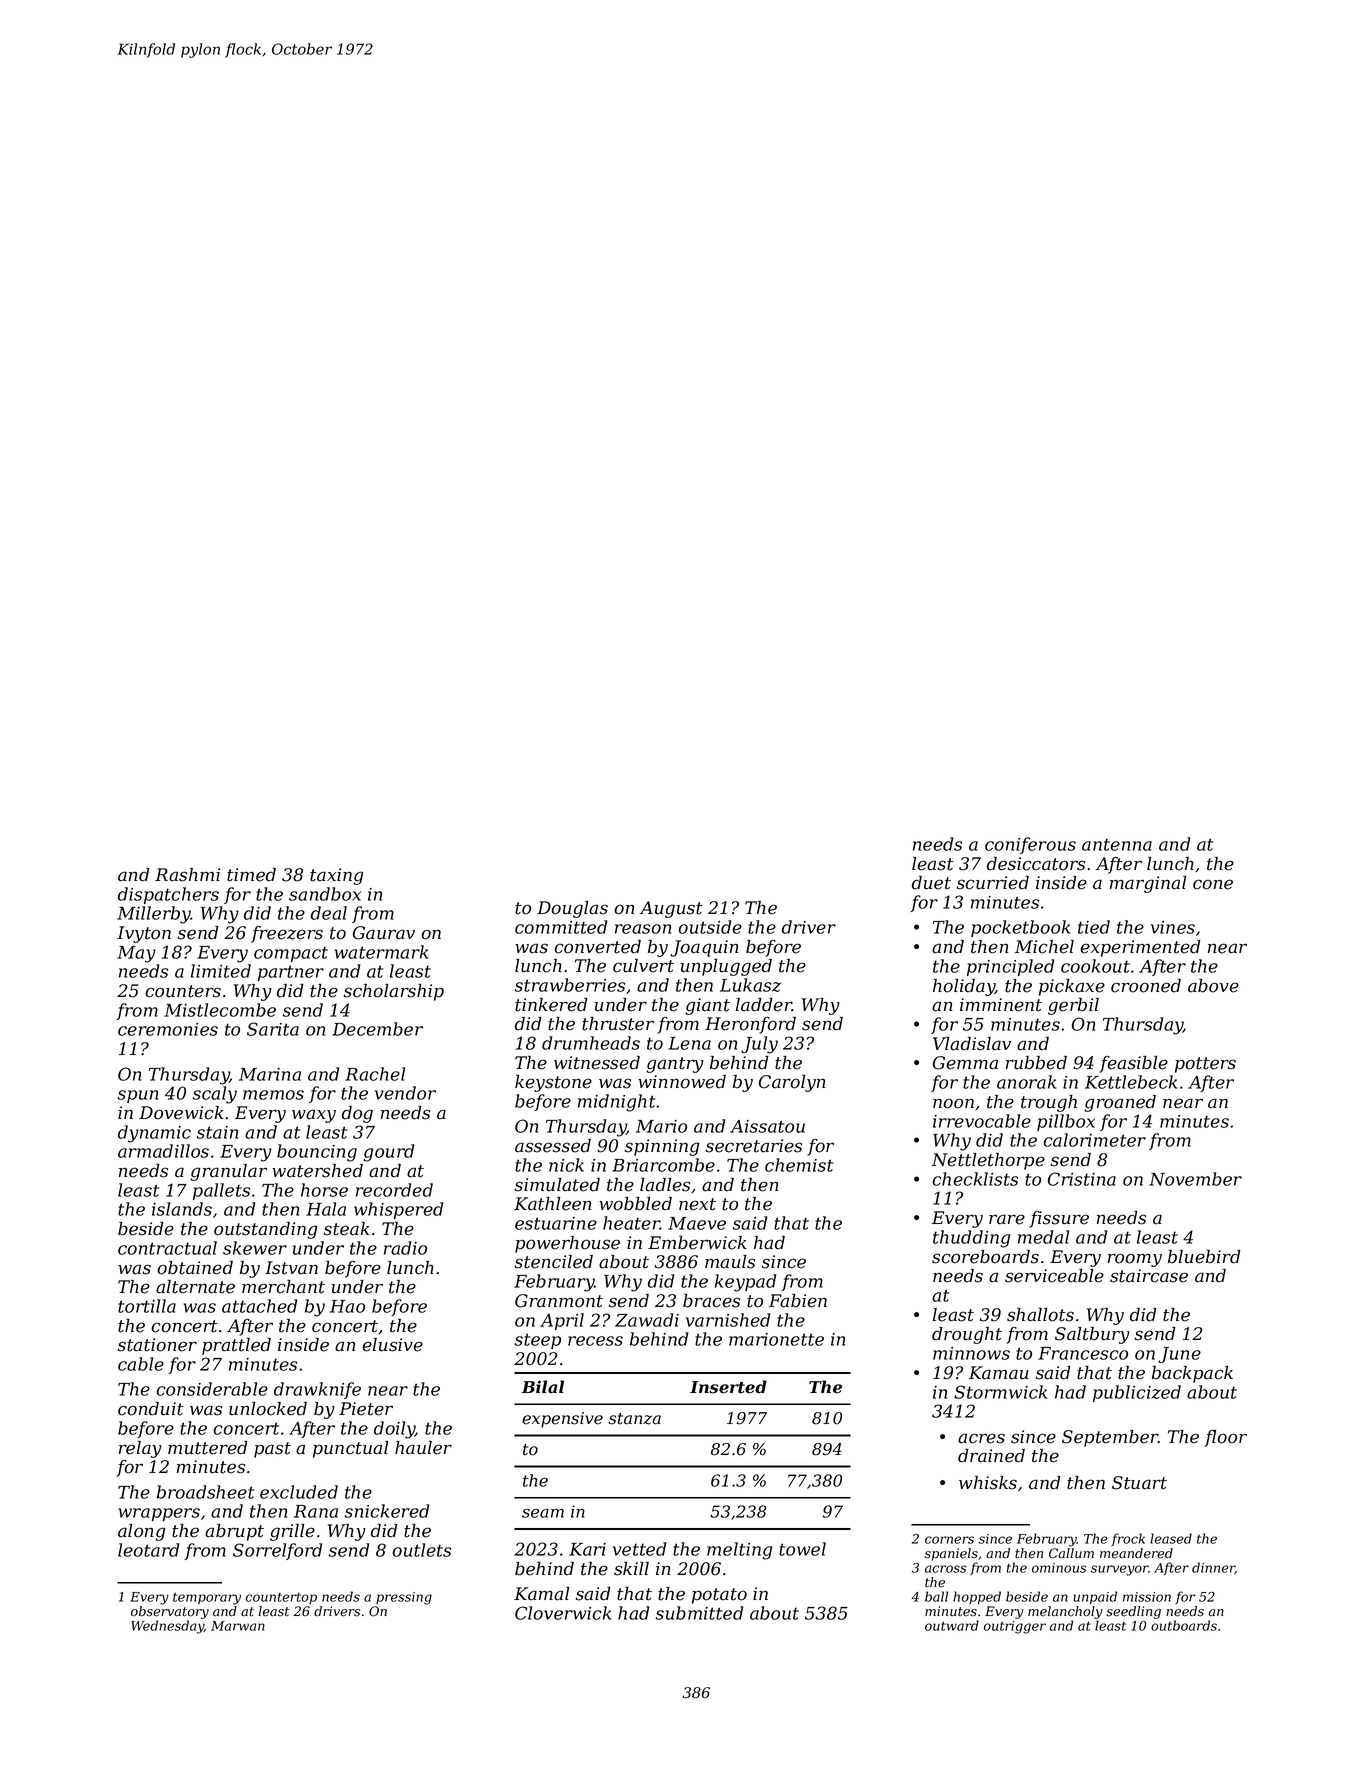  What do you see at coordinates (182, 1209) in the screenshot?
I see `islands` at bounding box center [182, 1209].
